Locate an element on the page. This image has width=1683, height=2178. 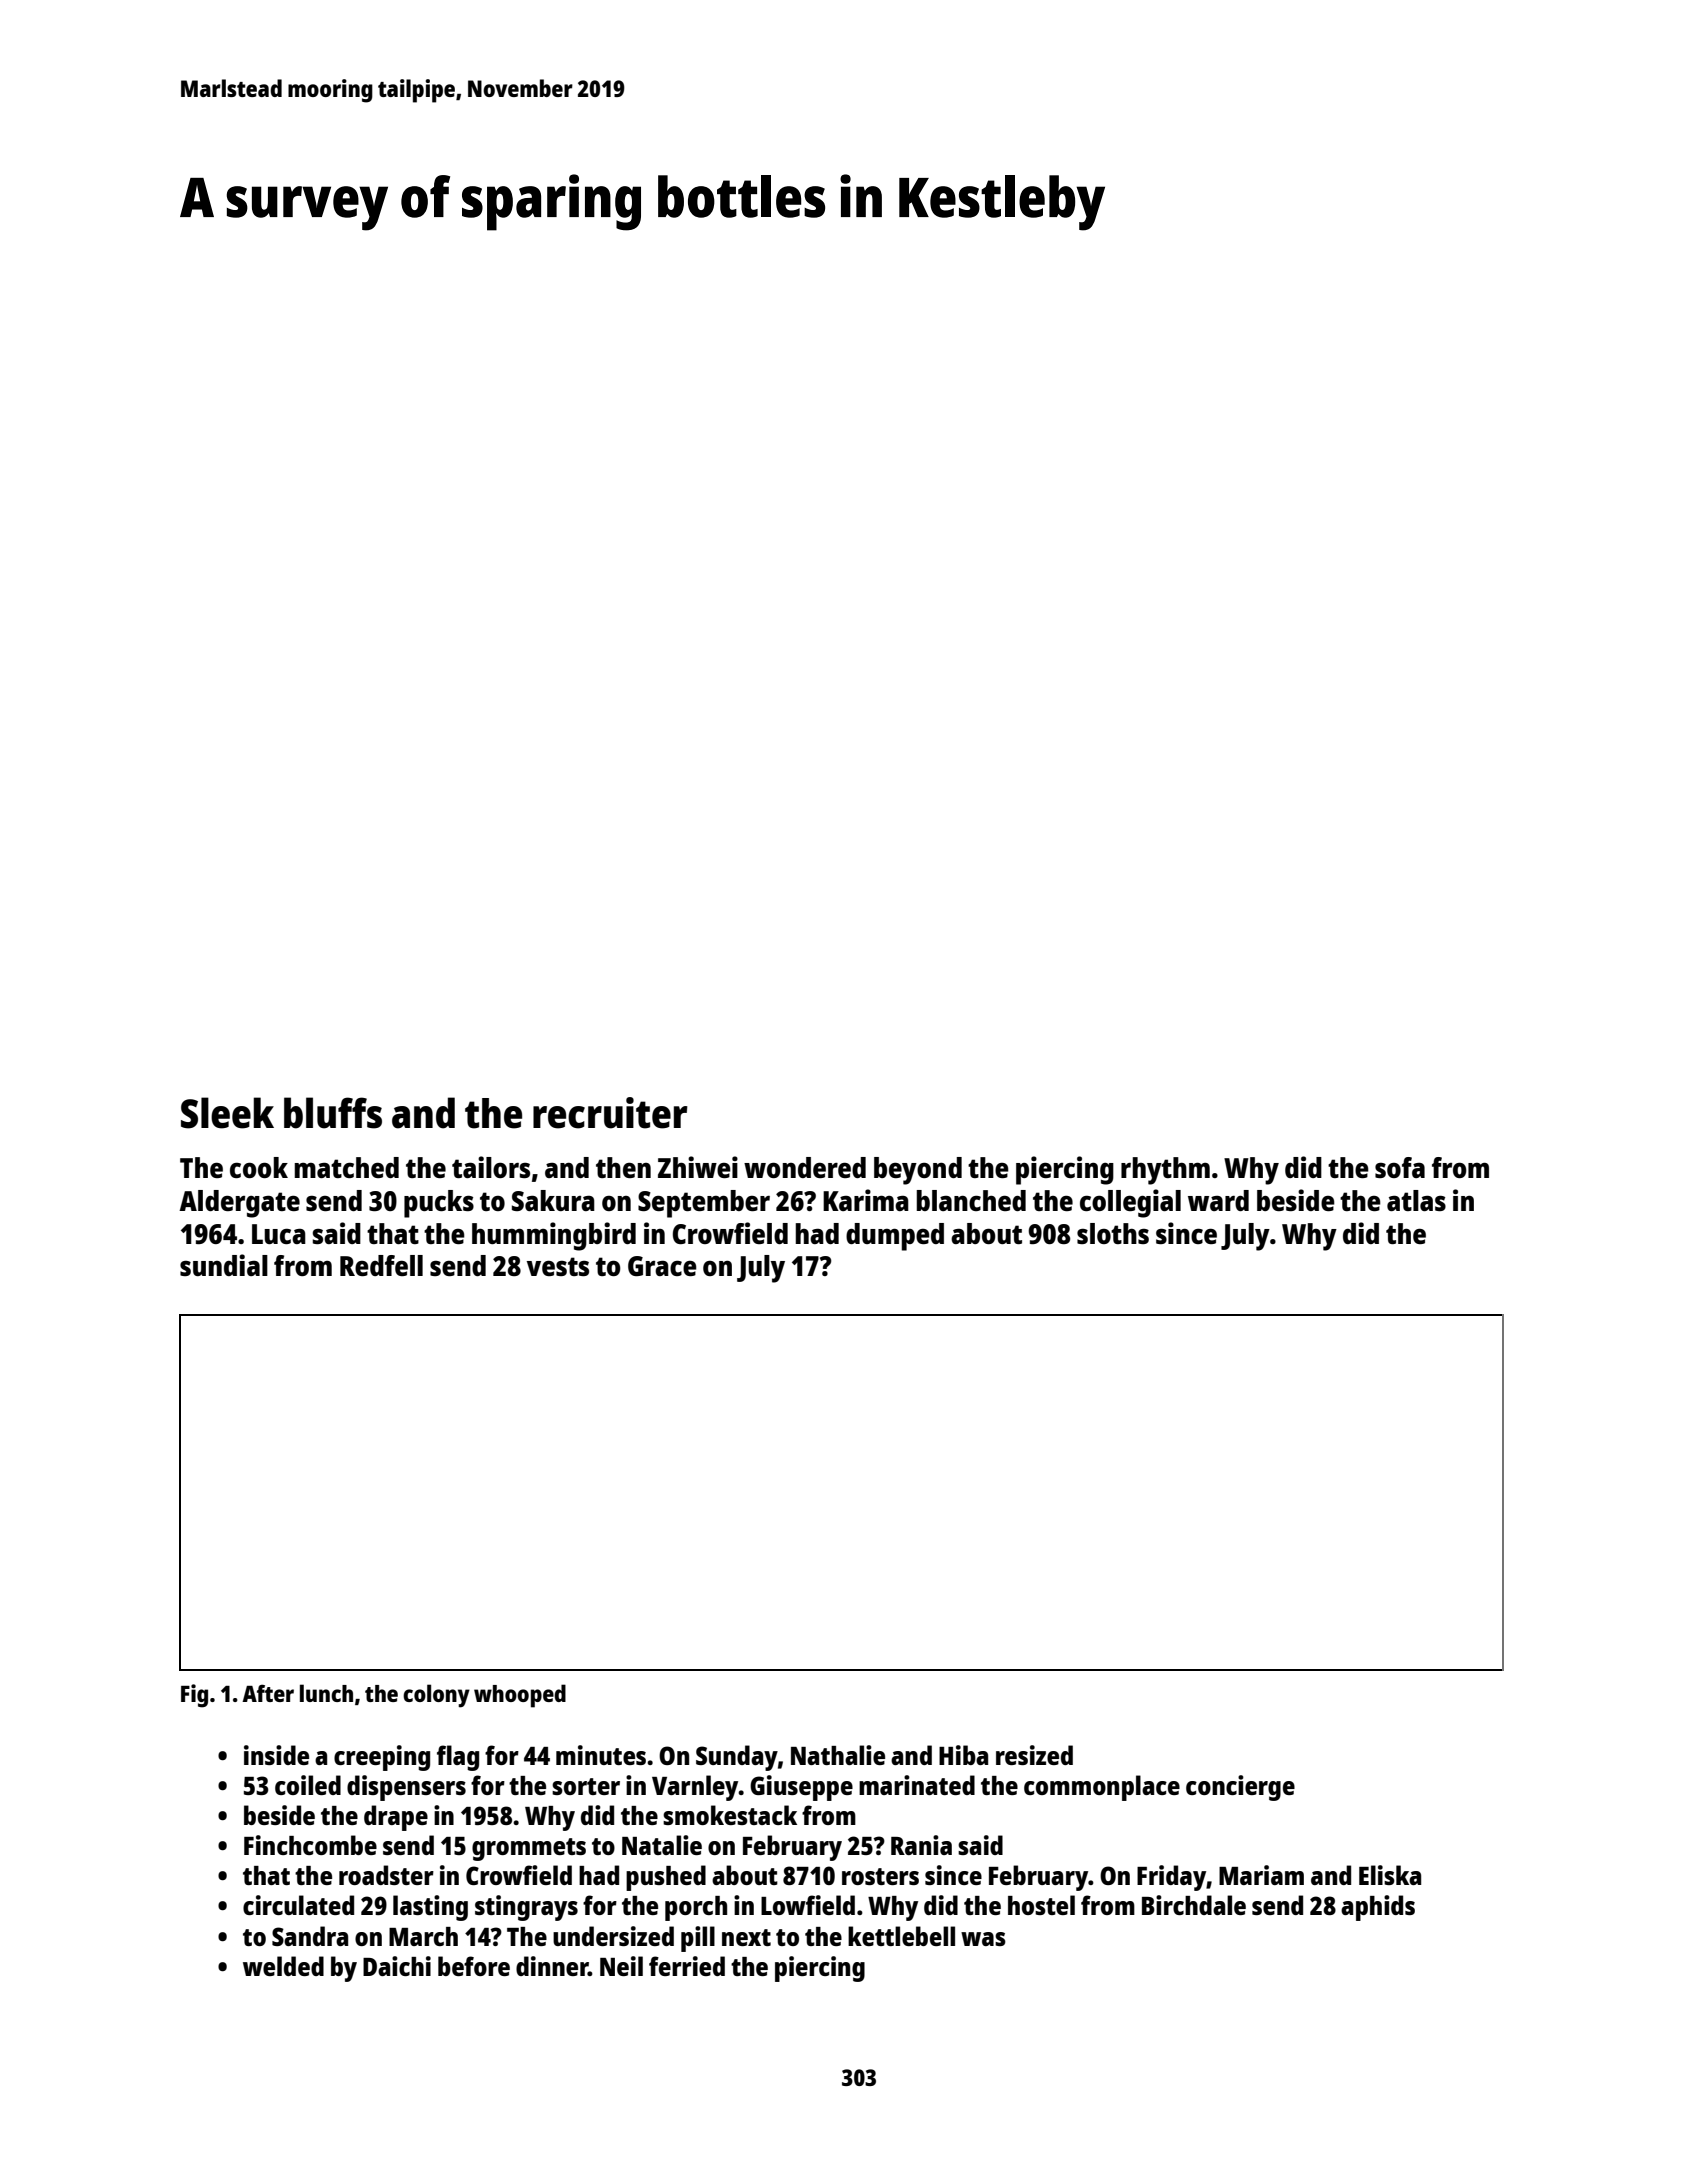
whooped is located at coordinates (520, 1696).
